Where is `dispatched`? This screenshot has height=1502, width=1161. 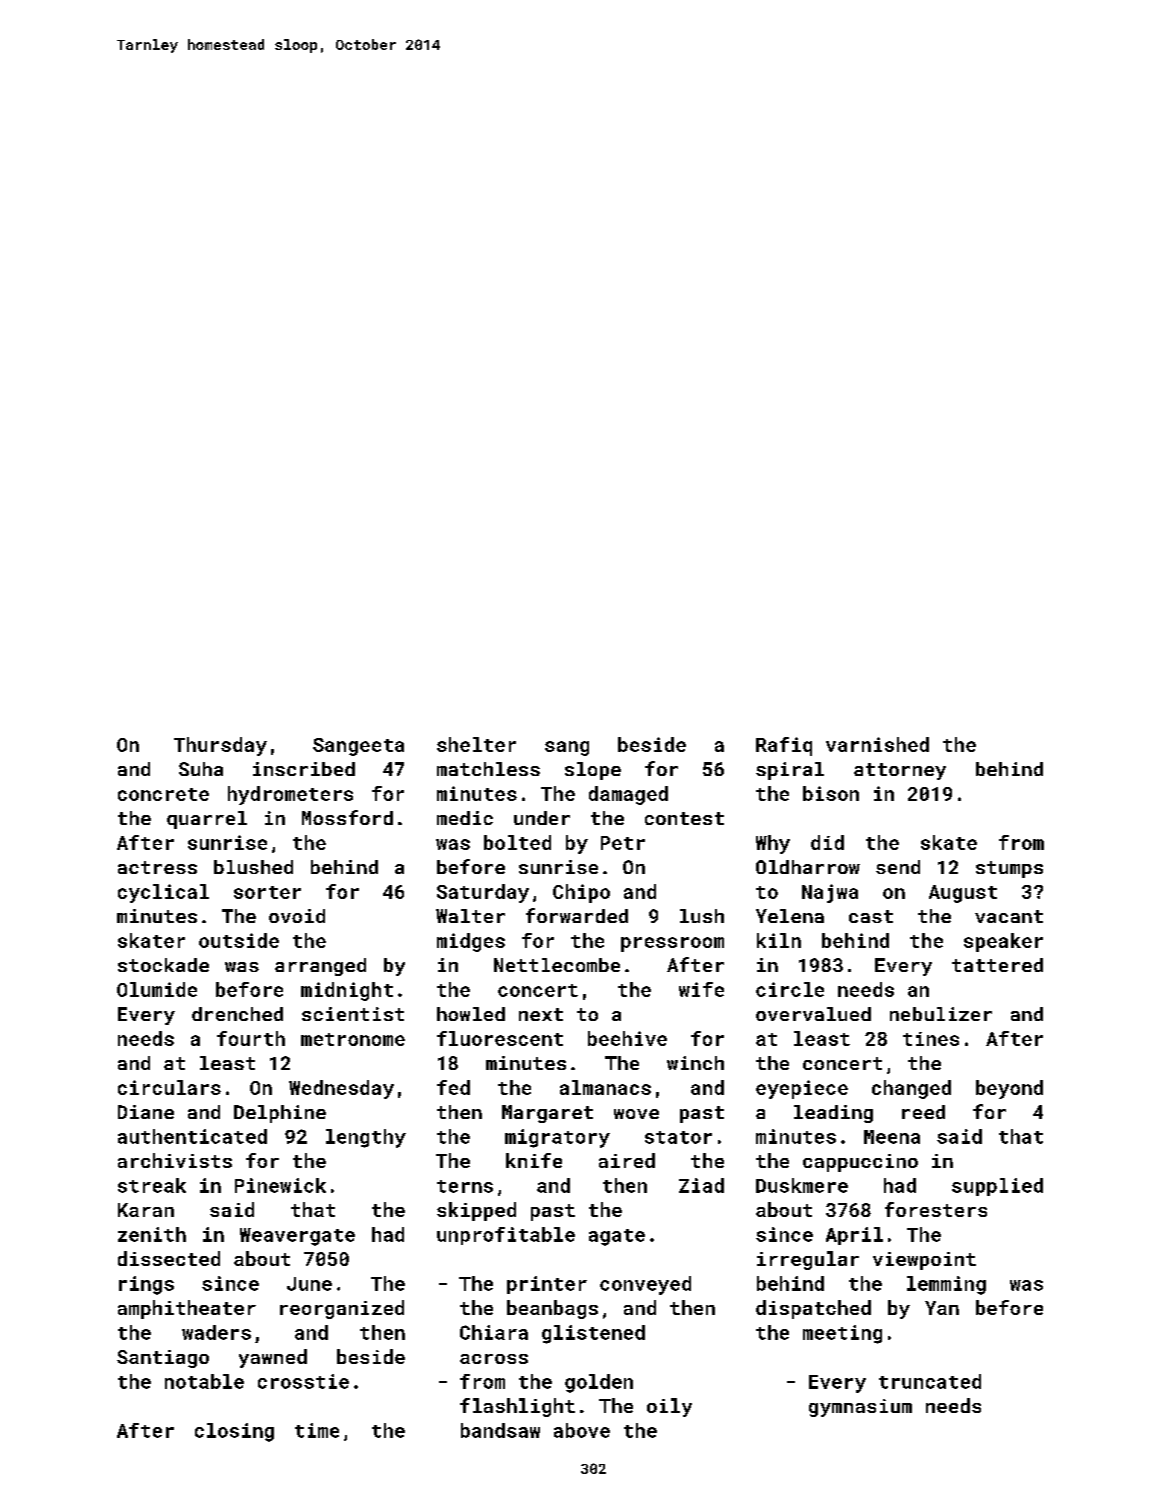
dispatched is located at coordinates (813, 1309).
